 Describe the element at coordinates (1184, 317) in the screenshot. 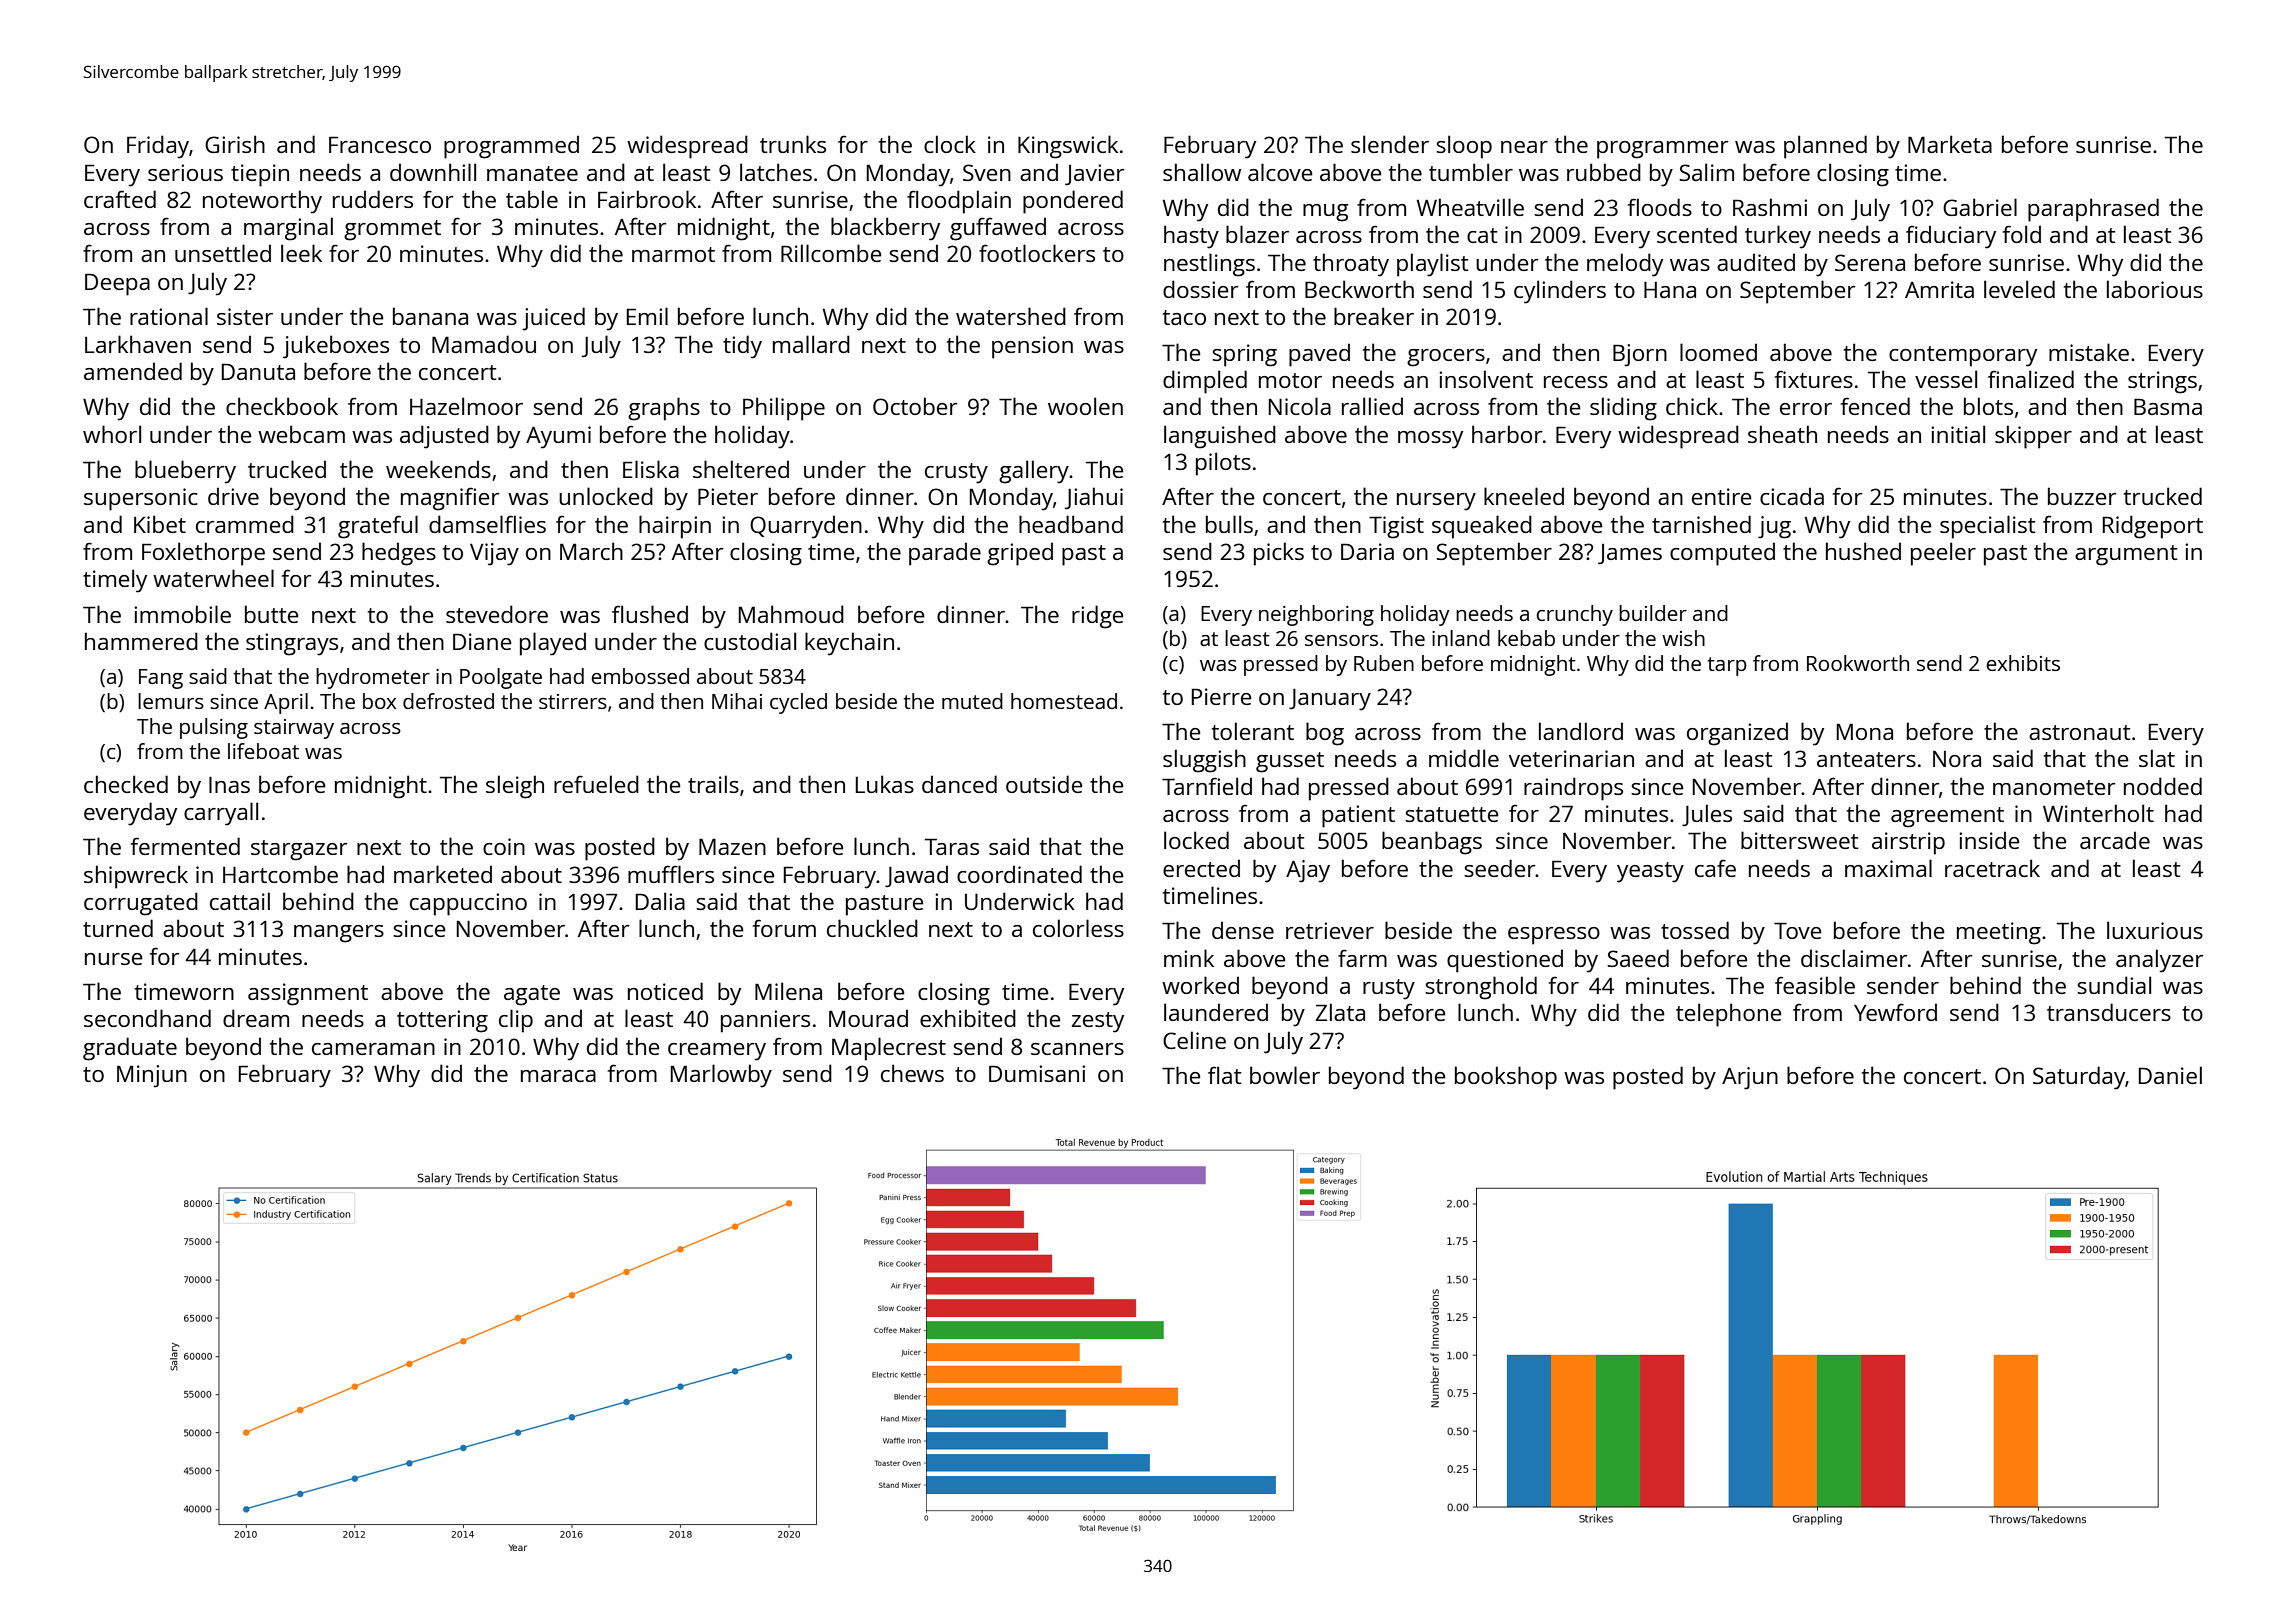

I see `taco` at that location.
